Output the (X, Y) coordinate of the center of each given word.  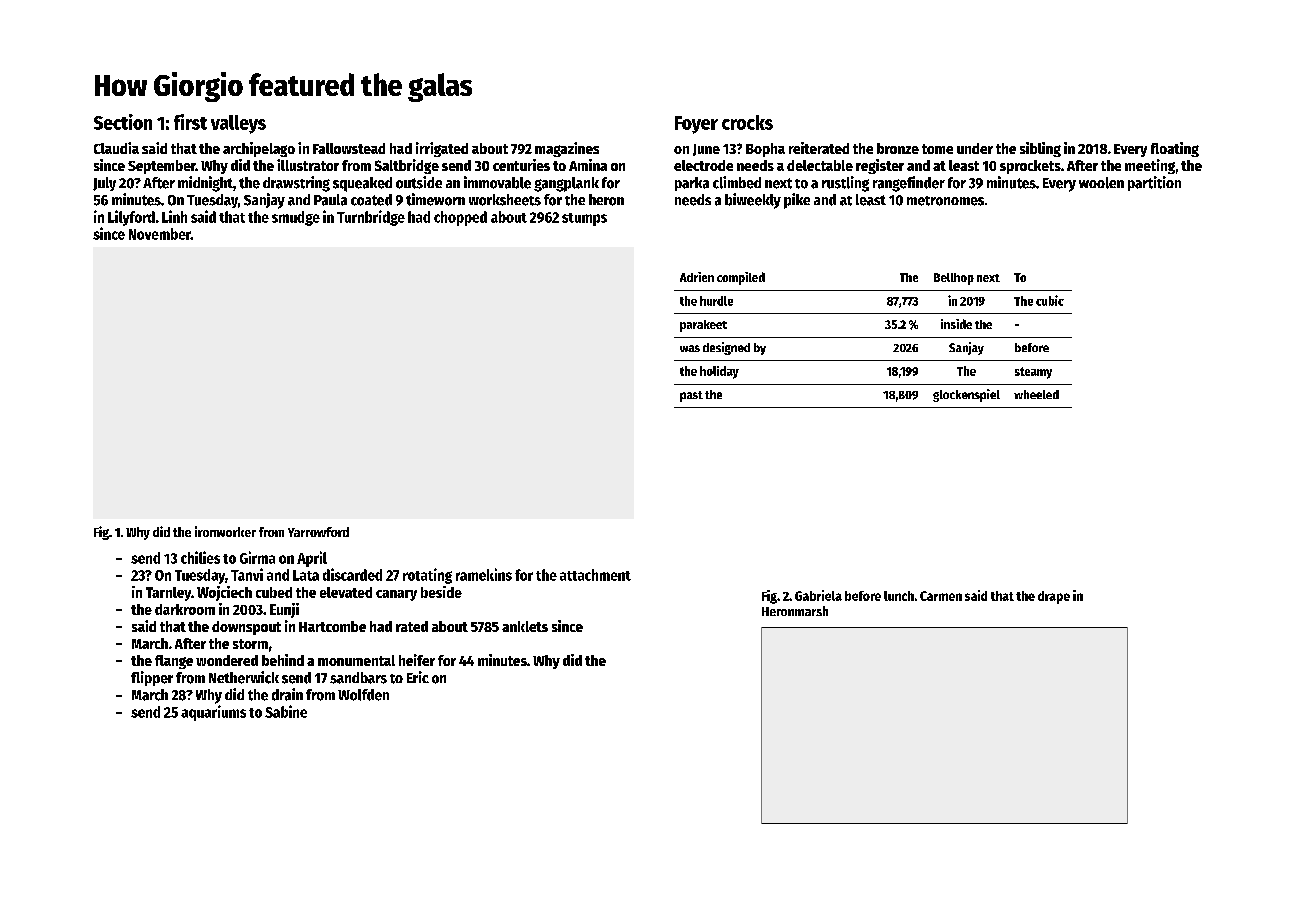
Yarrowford (318, 532)
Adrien (697, 277)
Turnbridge (371, 218)
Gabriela (818, 595)
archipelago (259, 149)
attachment (595, 575)
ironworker (225, 531)
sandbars (358, 678)
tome (937, 149)
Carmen (941, 596)
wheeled (1036, 394)
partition (1154, 183)
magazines (567, 149)
